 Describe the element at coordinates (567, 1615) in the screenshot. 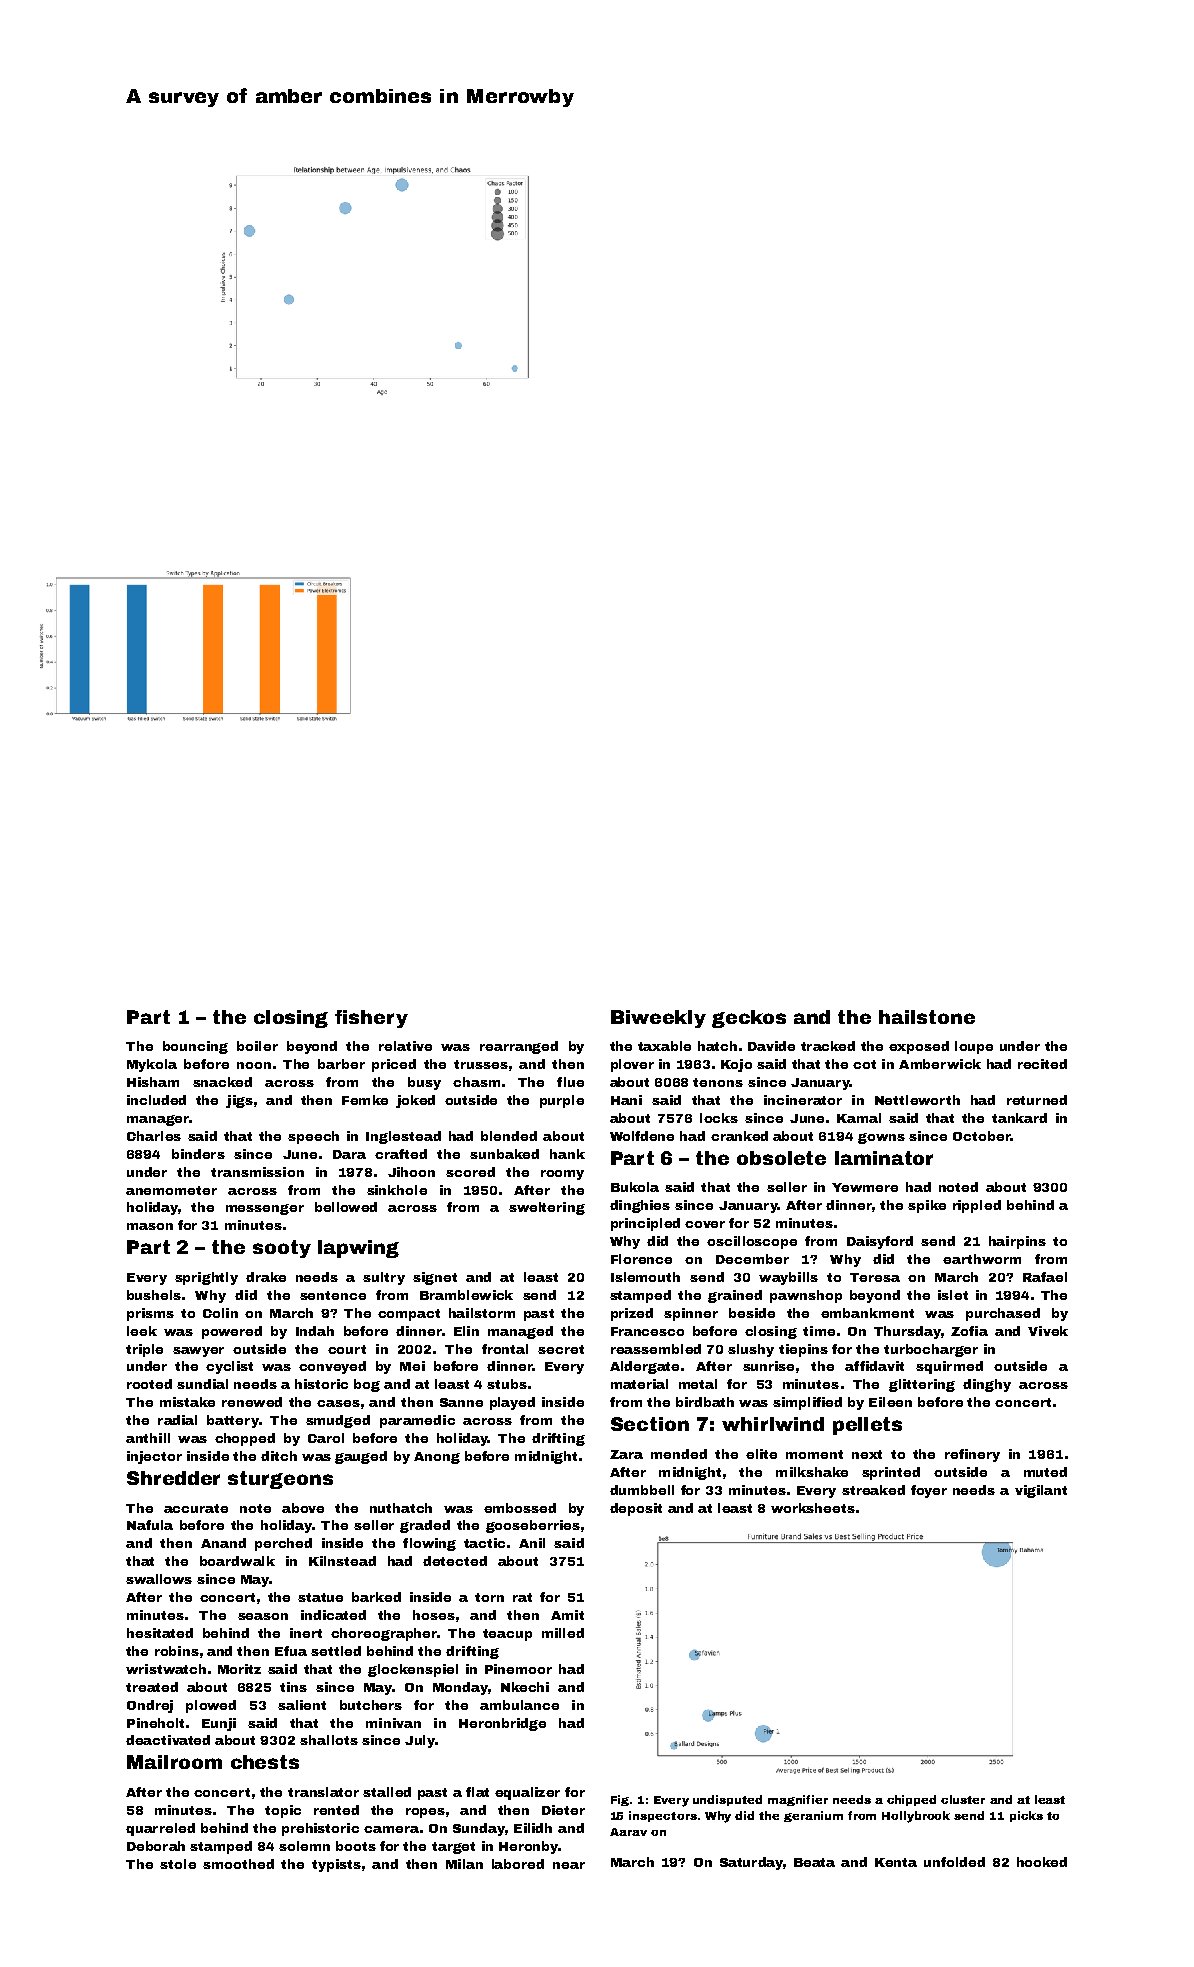

I see `Amit` at that location.
